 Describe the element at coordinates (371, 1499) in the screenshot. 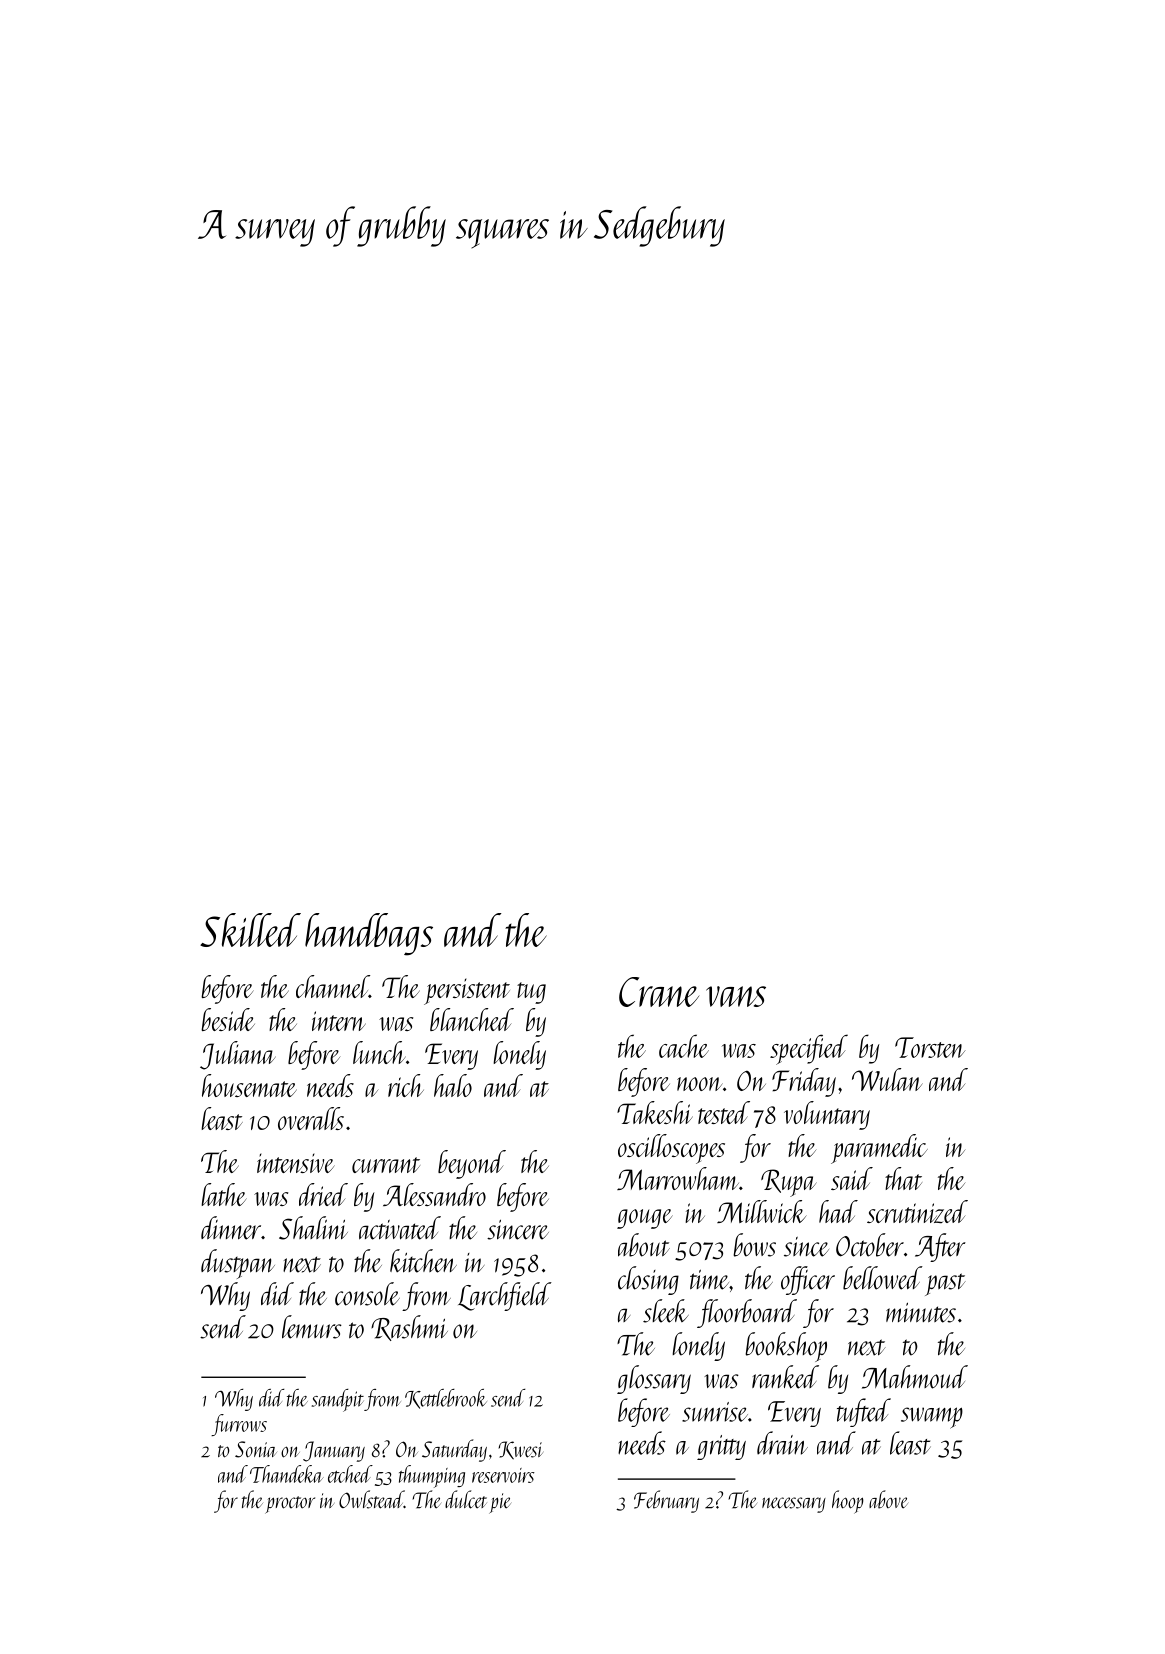

I see `Owlstead` at that location.
